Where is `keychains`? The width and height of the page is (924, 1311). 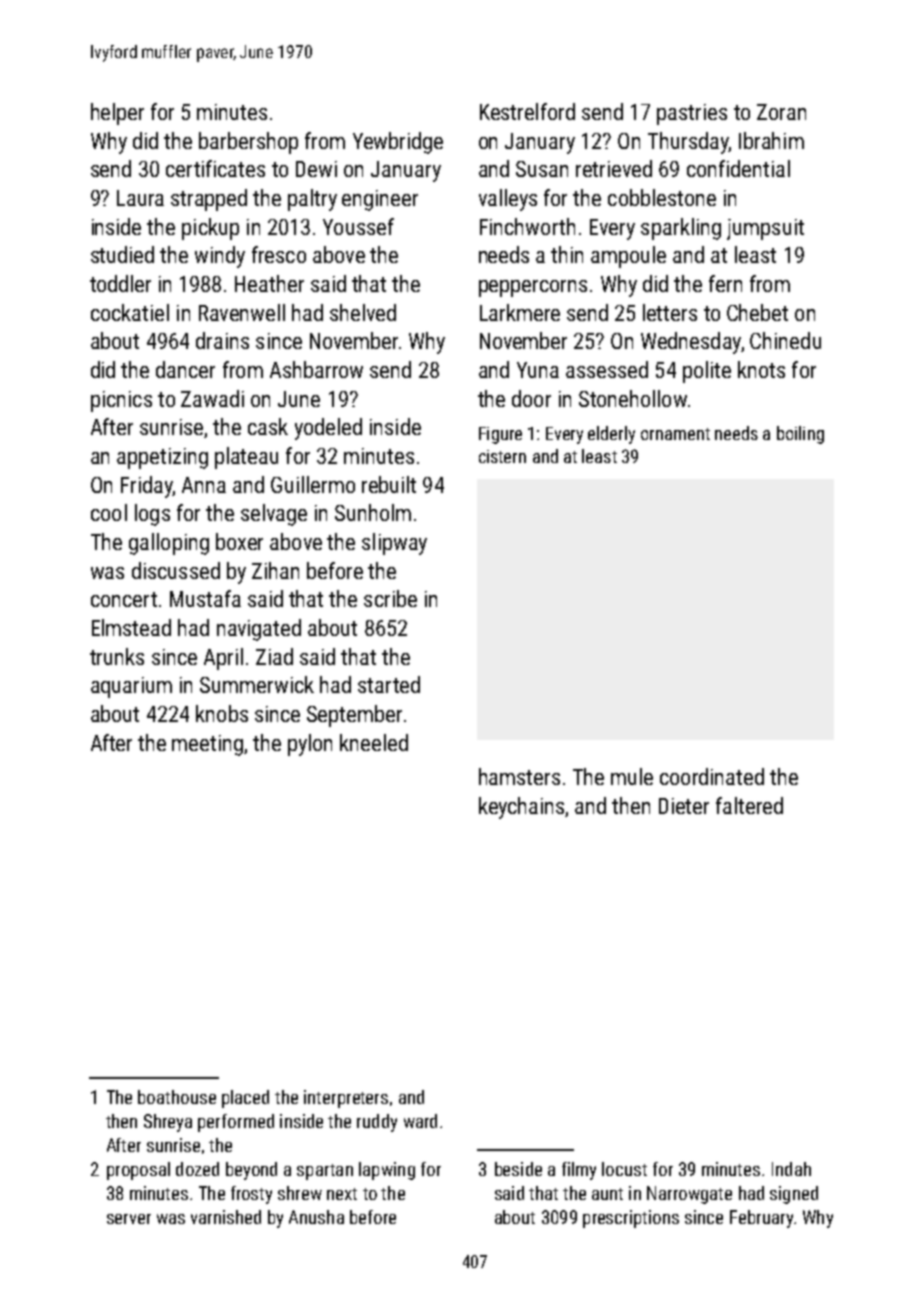
keychains is located at coordinates (521, 808).
